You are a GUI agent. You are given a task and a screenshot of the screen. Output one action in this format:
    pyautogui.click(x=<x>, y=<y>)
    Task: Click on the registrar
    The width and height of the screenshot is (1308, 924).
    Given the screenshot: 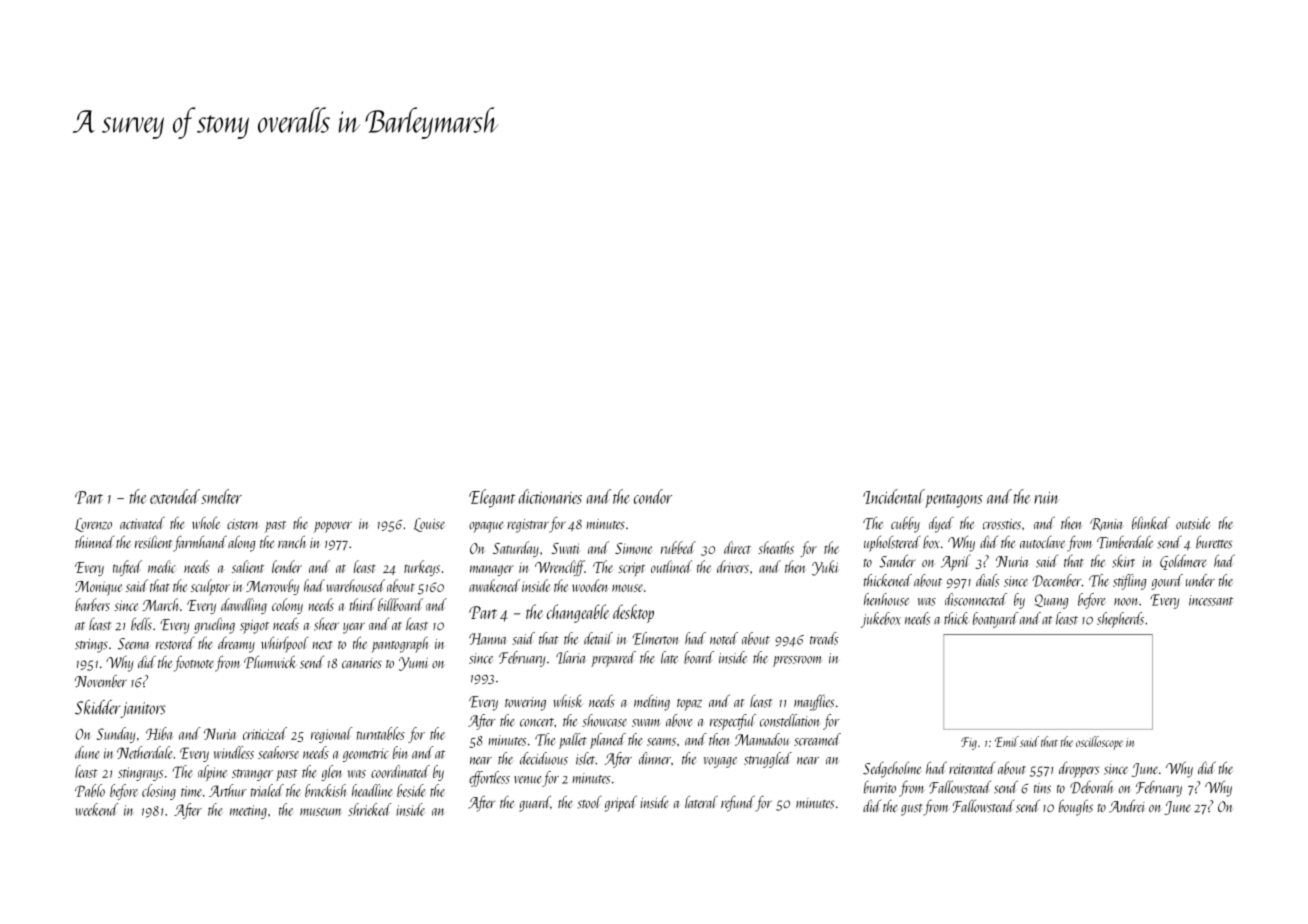 What is the action you would take?
    pyautogui.click(x=528, y=526)
